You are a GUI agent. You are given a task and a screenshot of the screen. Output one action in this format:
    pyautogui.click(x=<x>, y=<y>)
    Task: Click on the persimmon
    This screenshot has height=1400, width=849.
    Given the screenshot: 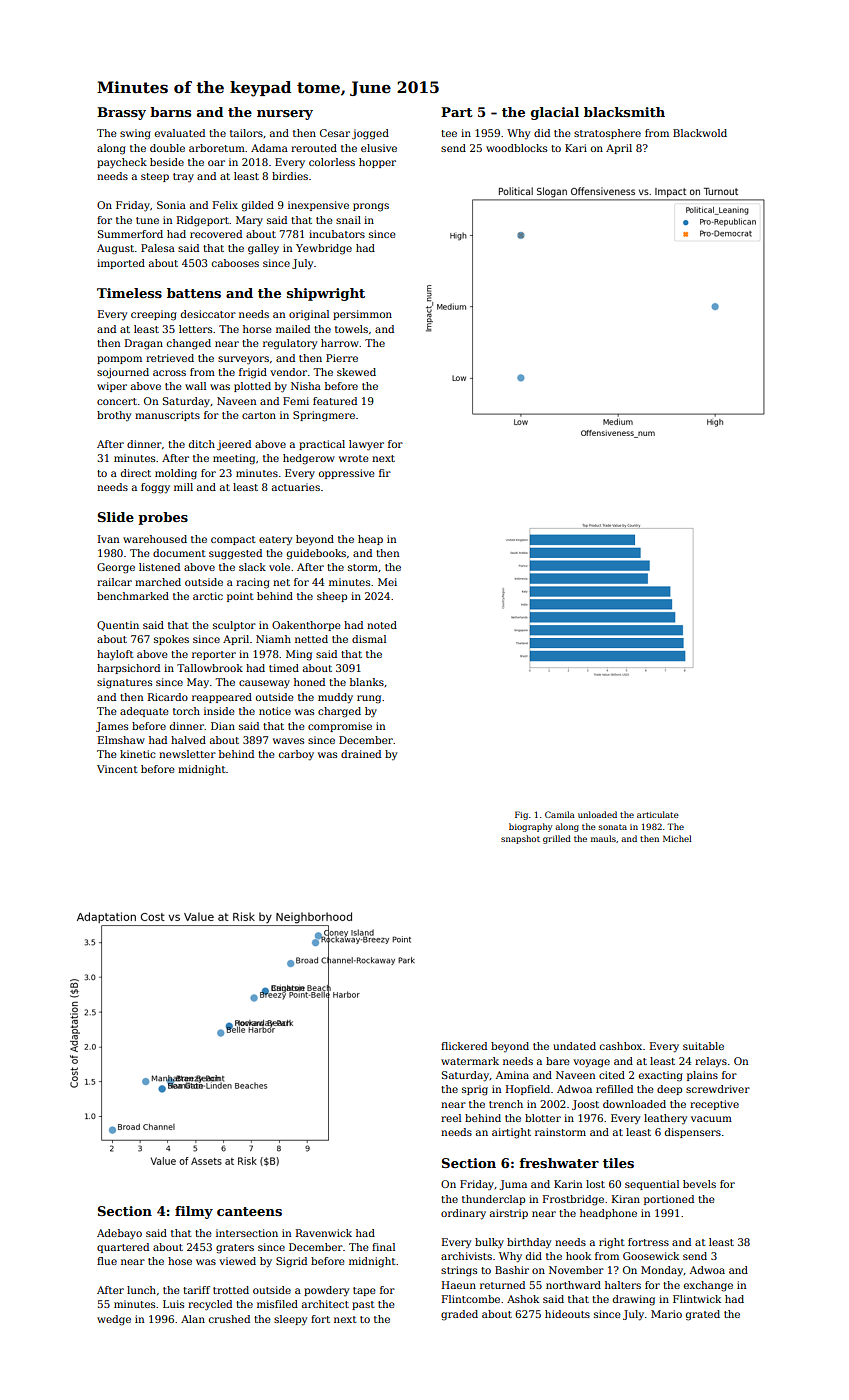 What is the action you would take?
    pyautogui.click(x=362, y=315)
